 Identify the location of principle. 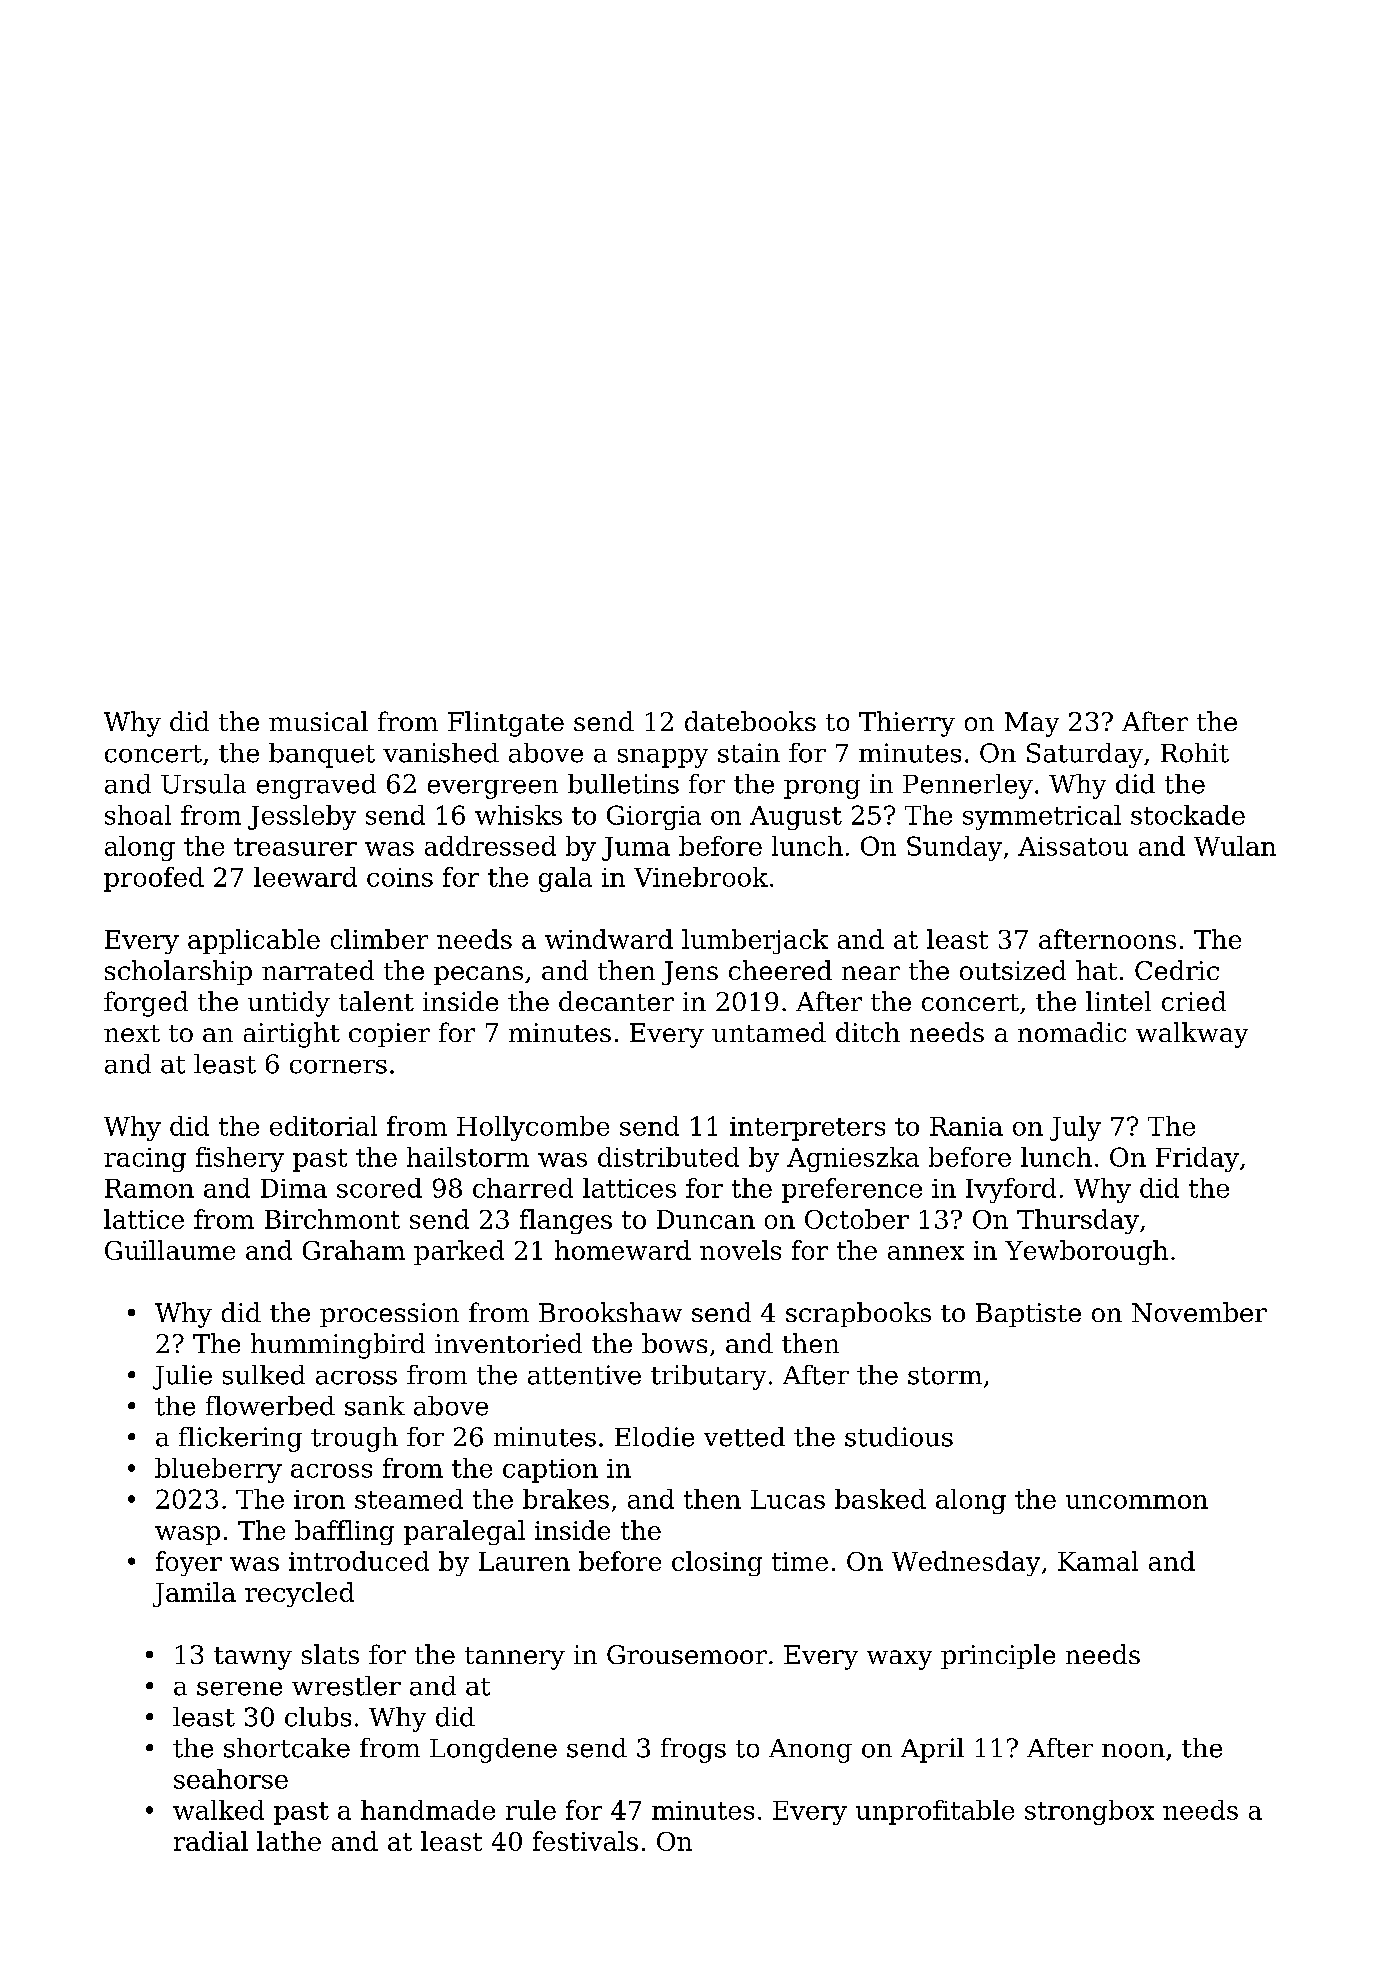
(998, 1656).
